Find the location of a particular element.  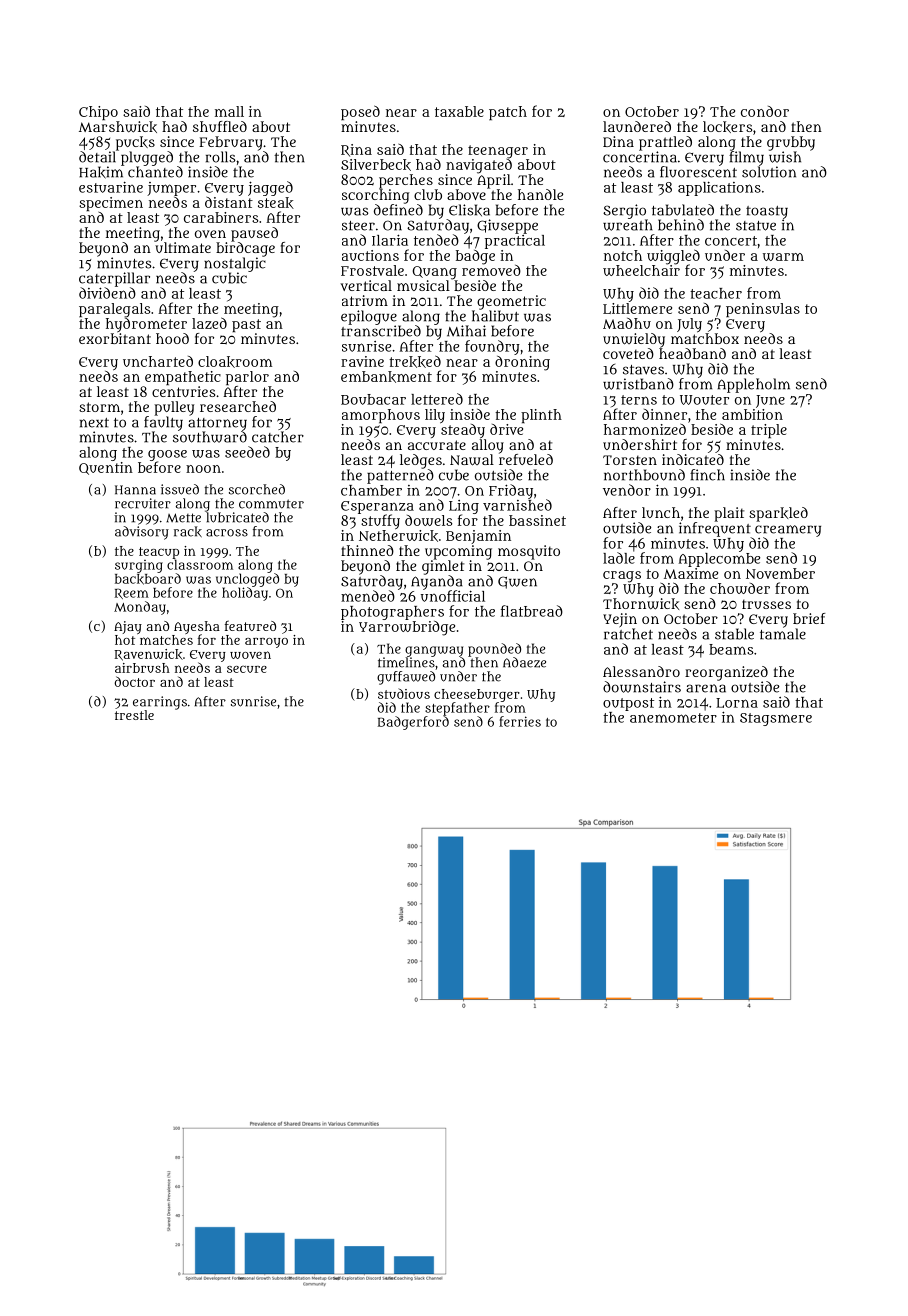

airbrush is located at coordinates (142, 668).
